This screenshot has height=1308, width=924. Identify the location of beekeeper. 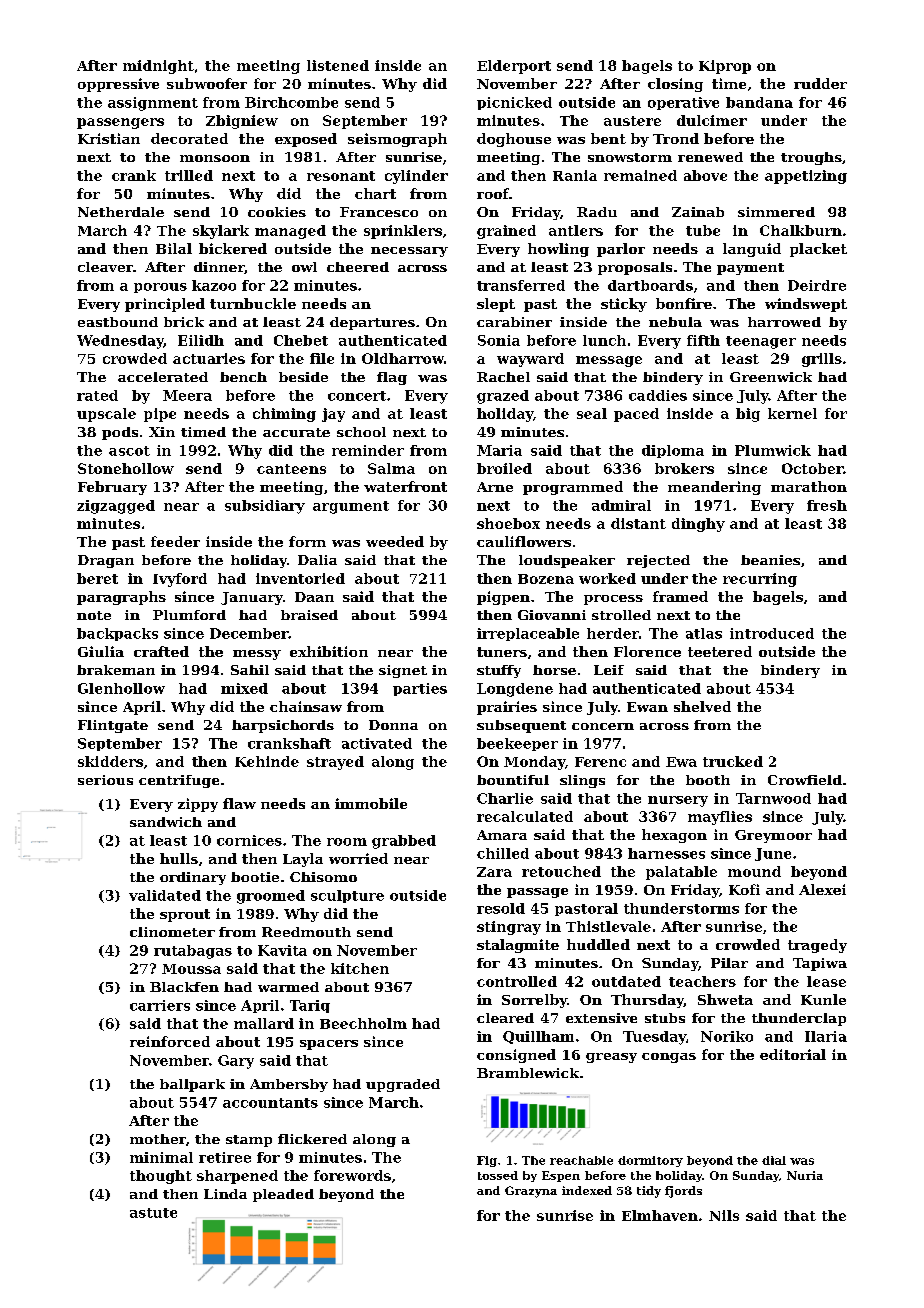
(517, 744).
